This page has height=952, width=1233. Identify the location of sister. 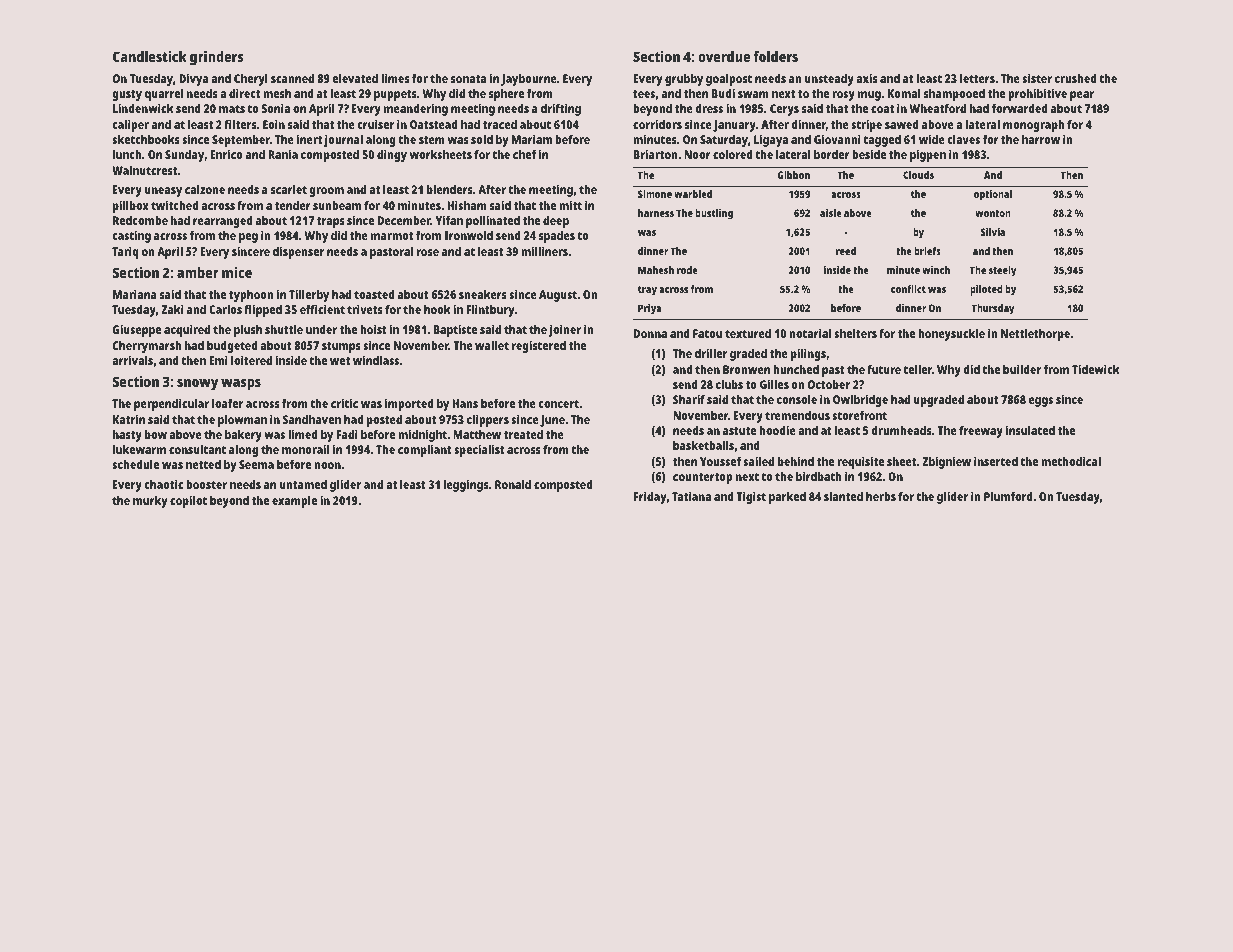
(1037, 78).
